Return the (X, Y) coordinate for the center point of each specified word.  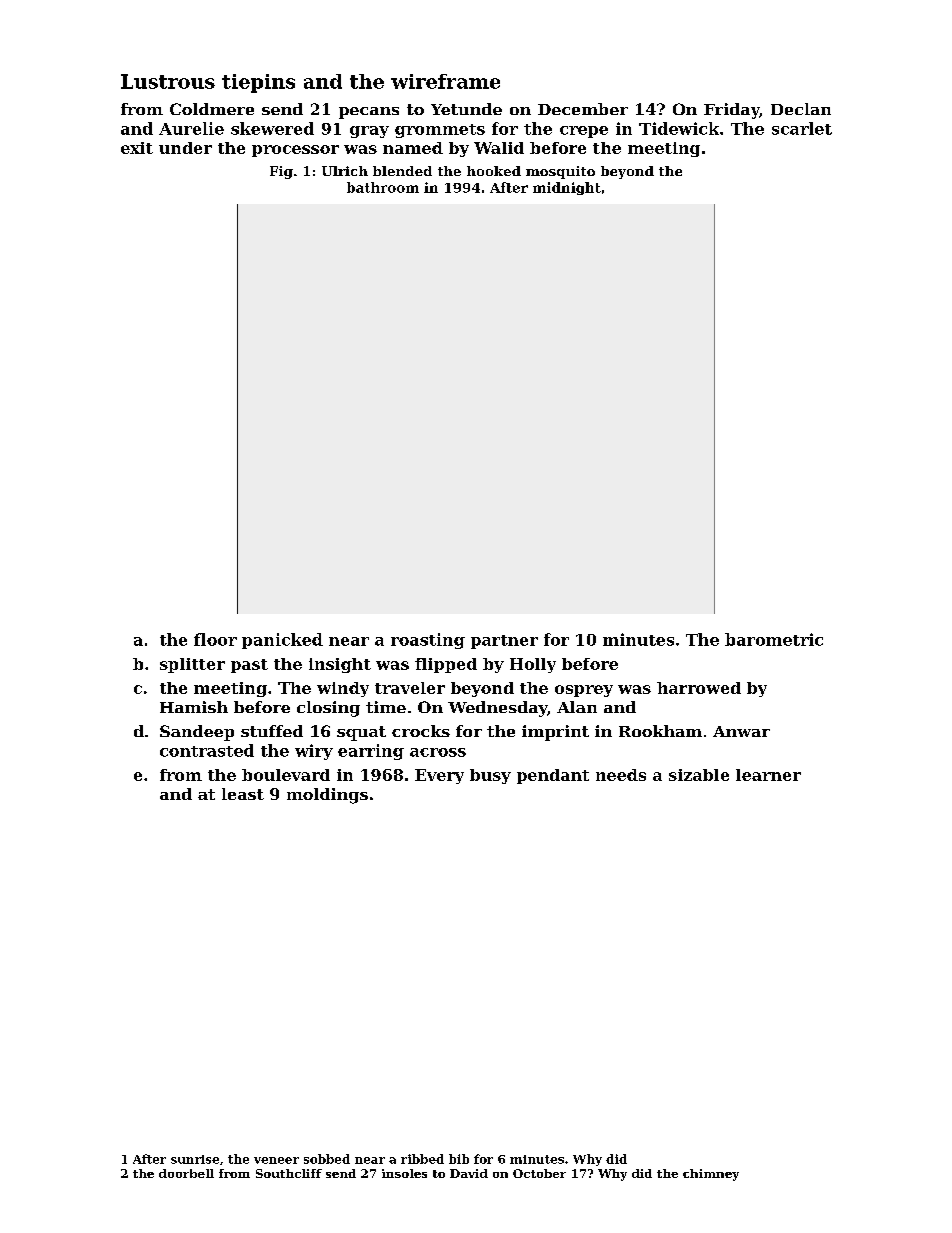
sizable (699, 775)
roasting (428, 641)
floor (215, 639)
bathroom (383, 187)
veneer (276, 1160)
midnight (567, 188)
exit (137, 148)
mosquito (560, 172)
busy (490, 776)
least (243, 794)
